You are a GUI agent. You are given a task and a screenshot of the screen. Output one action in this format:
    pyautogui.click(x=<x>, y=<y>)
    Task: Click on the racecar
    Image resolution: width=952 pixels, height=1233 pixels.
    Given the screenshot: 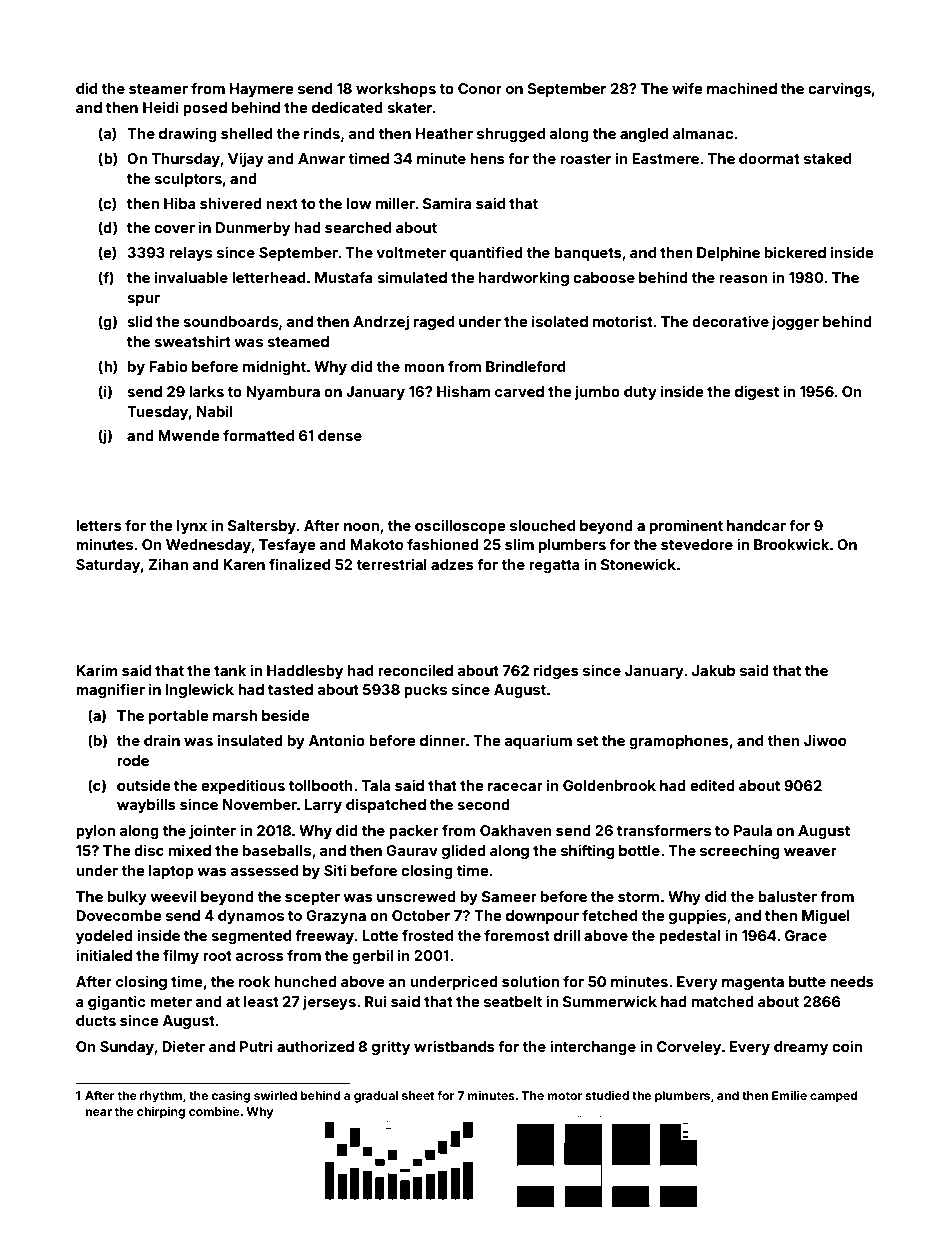 What is the action you would take?
    pyautogui.click(x=515, y=787)
